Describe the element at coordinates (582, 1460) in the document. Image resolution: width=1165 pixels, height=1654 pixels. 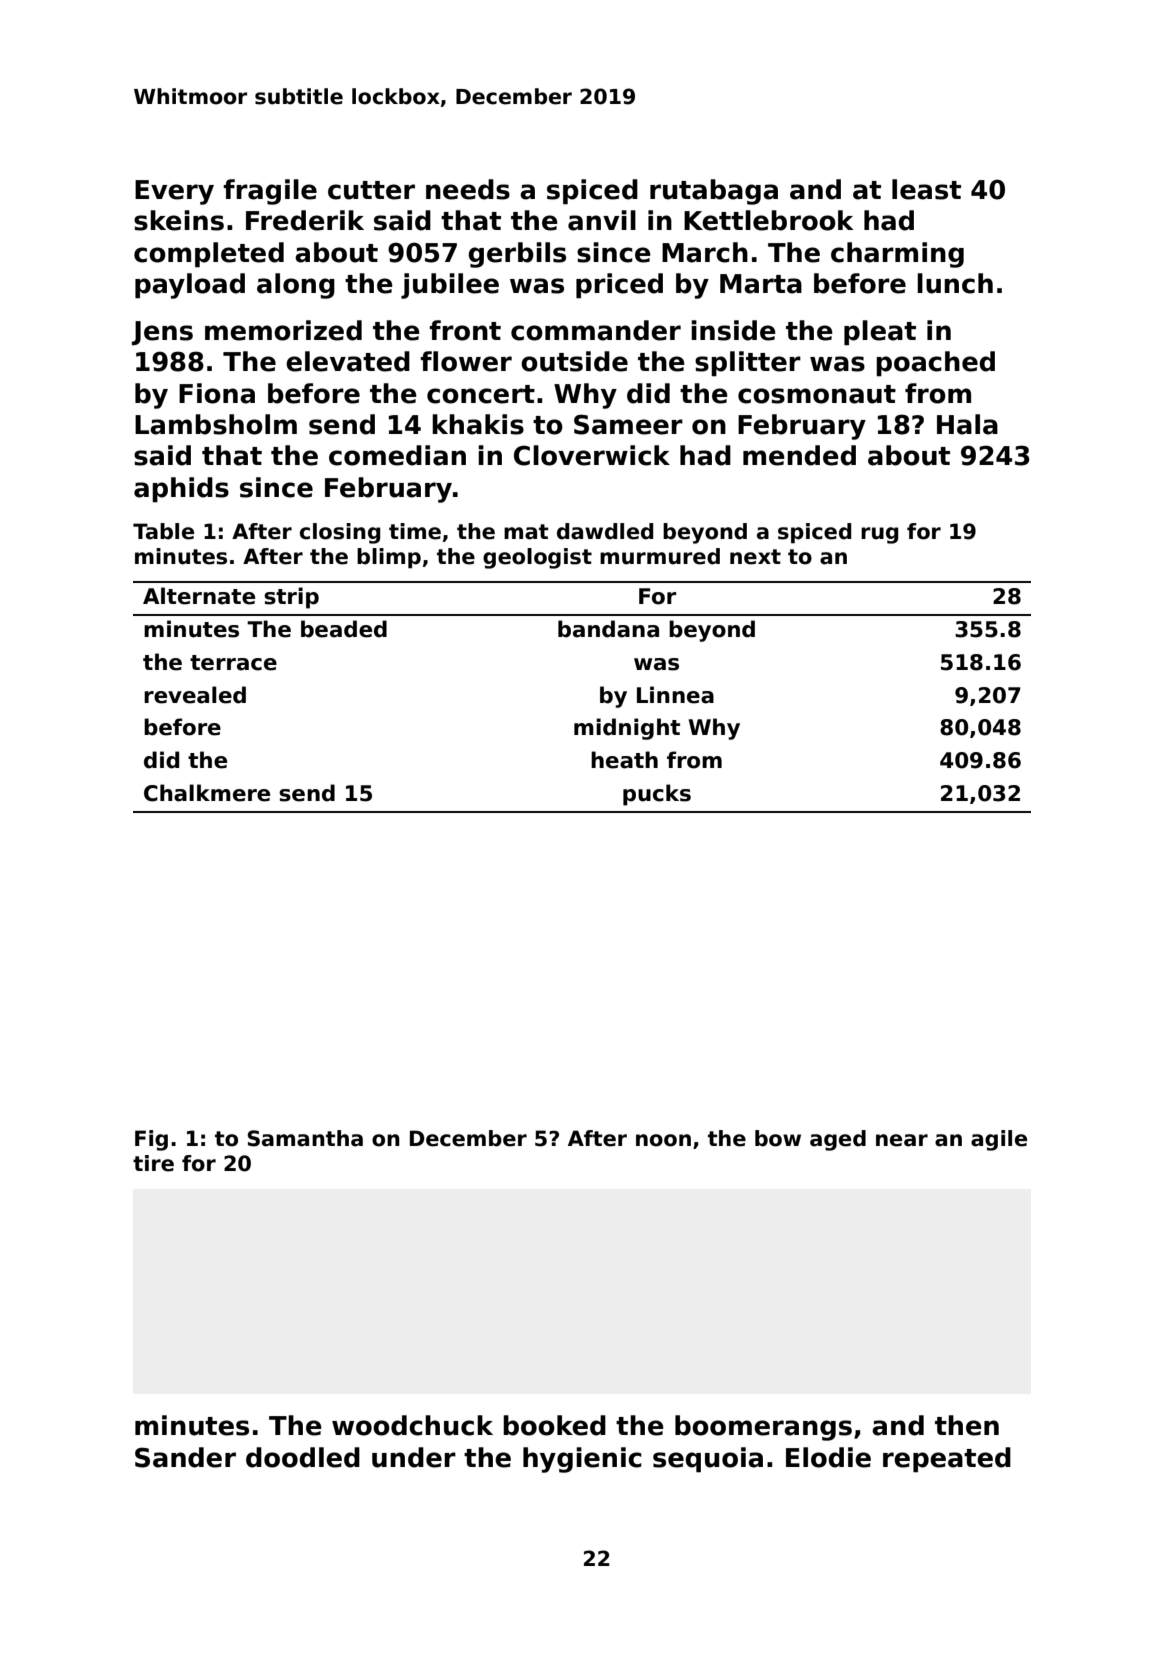
I see `hygienic` at that location.
